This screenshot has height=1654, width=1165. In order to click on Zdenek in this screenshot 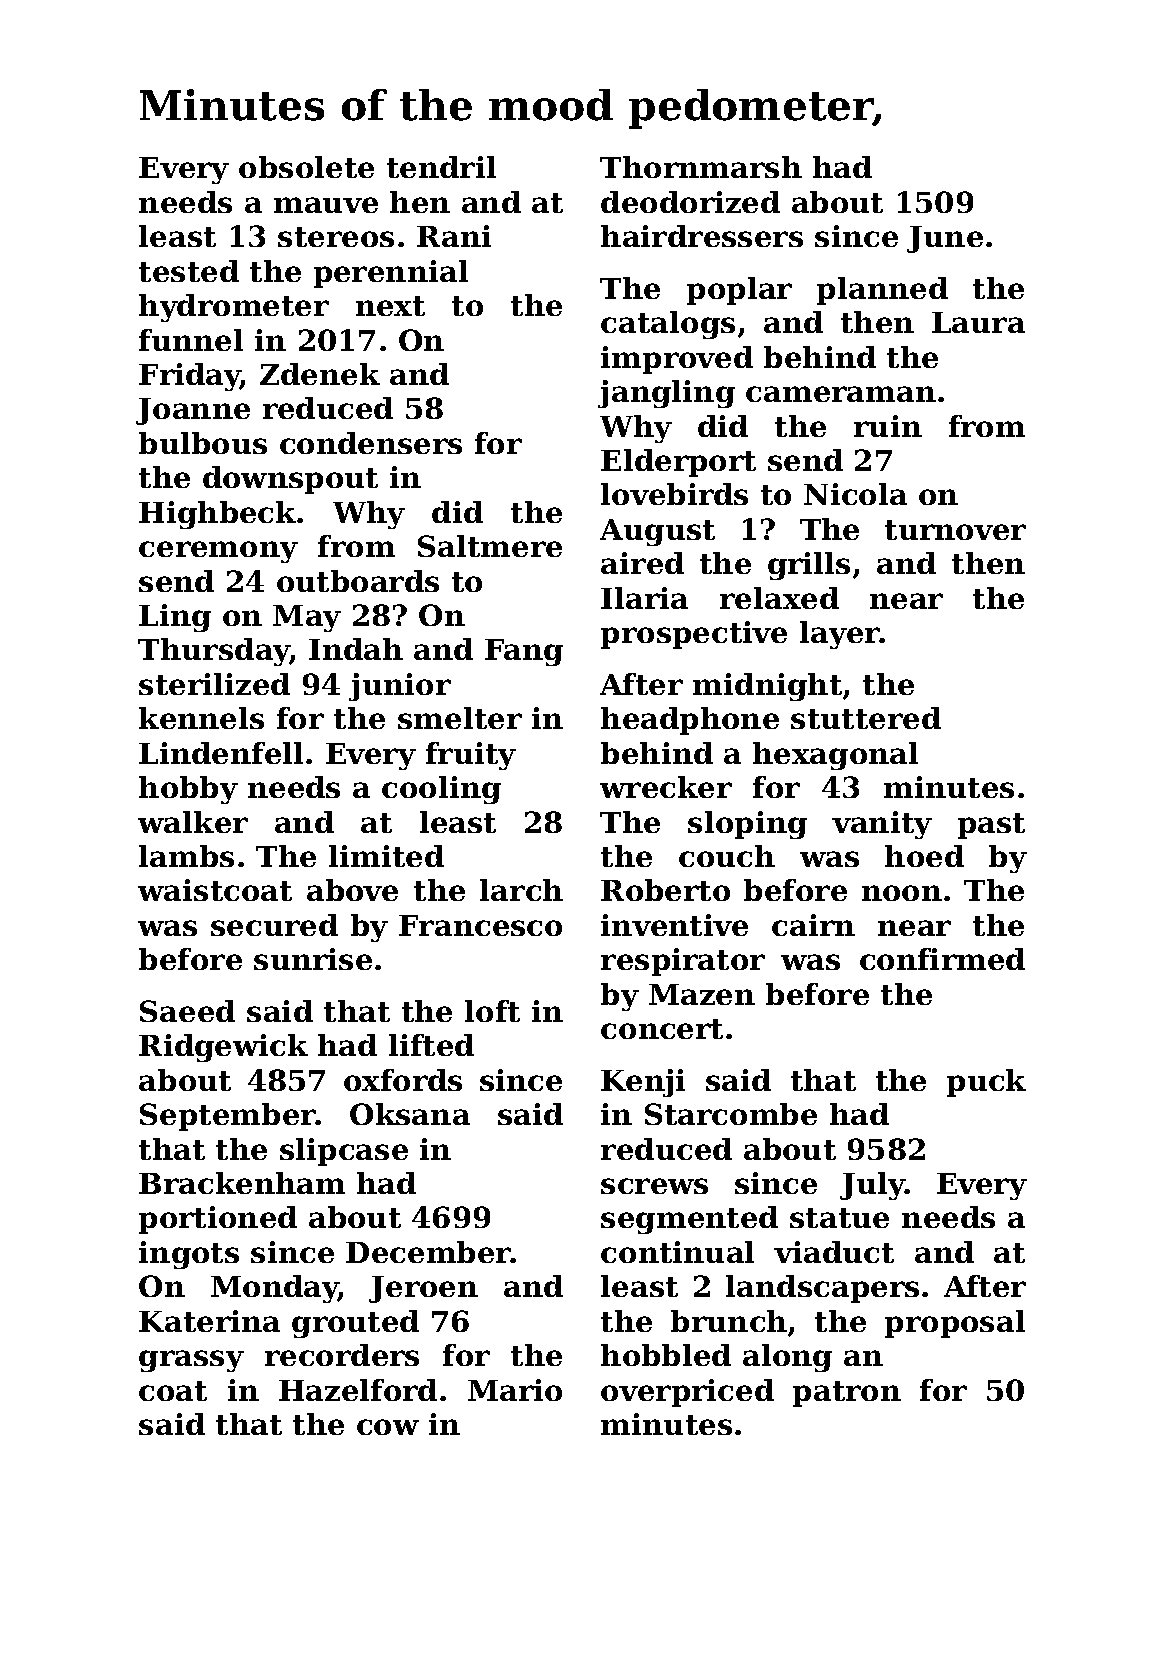, I will do `click(320, 374)`.
